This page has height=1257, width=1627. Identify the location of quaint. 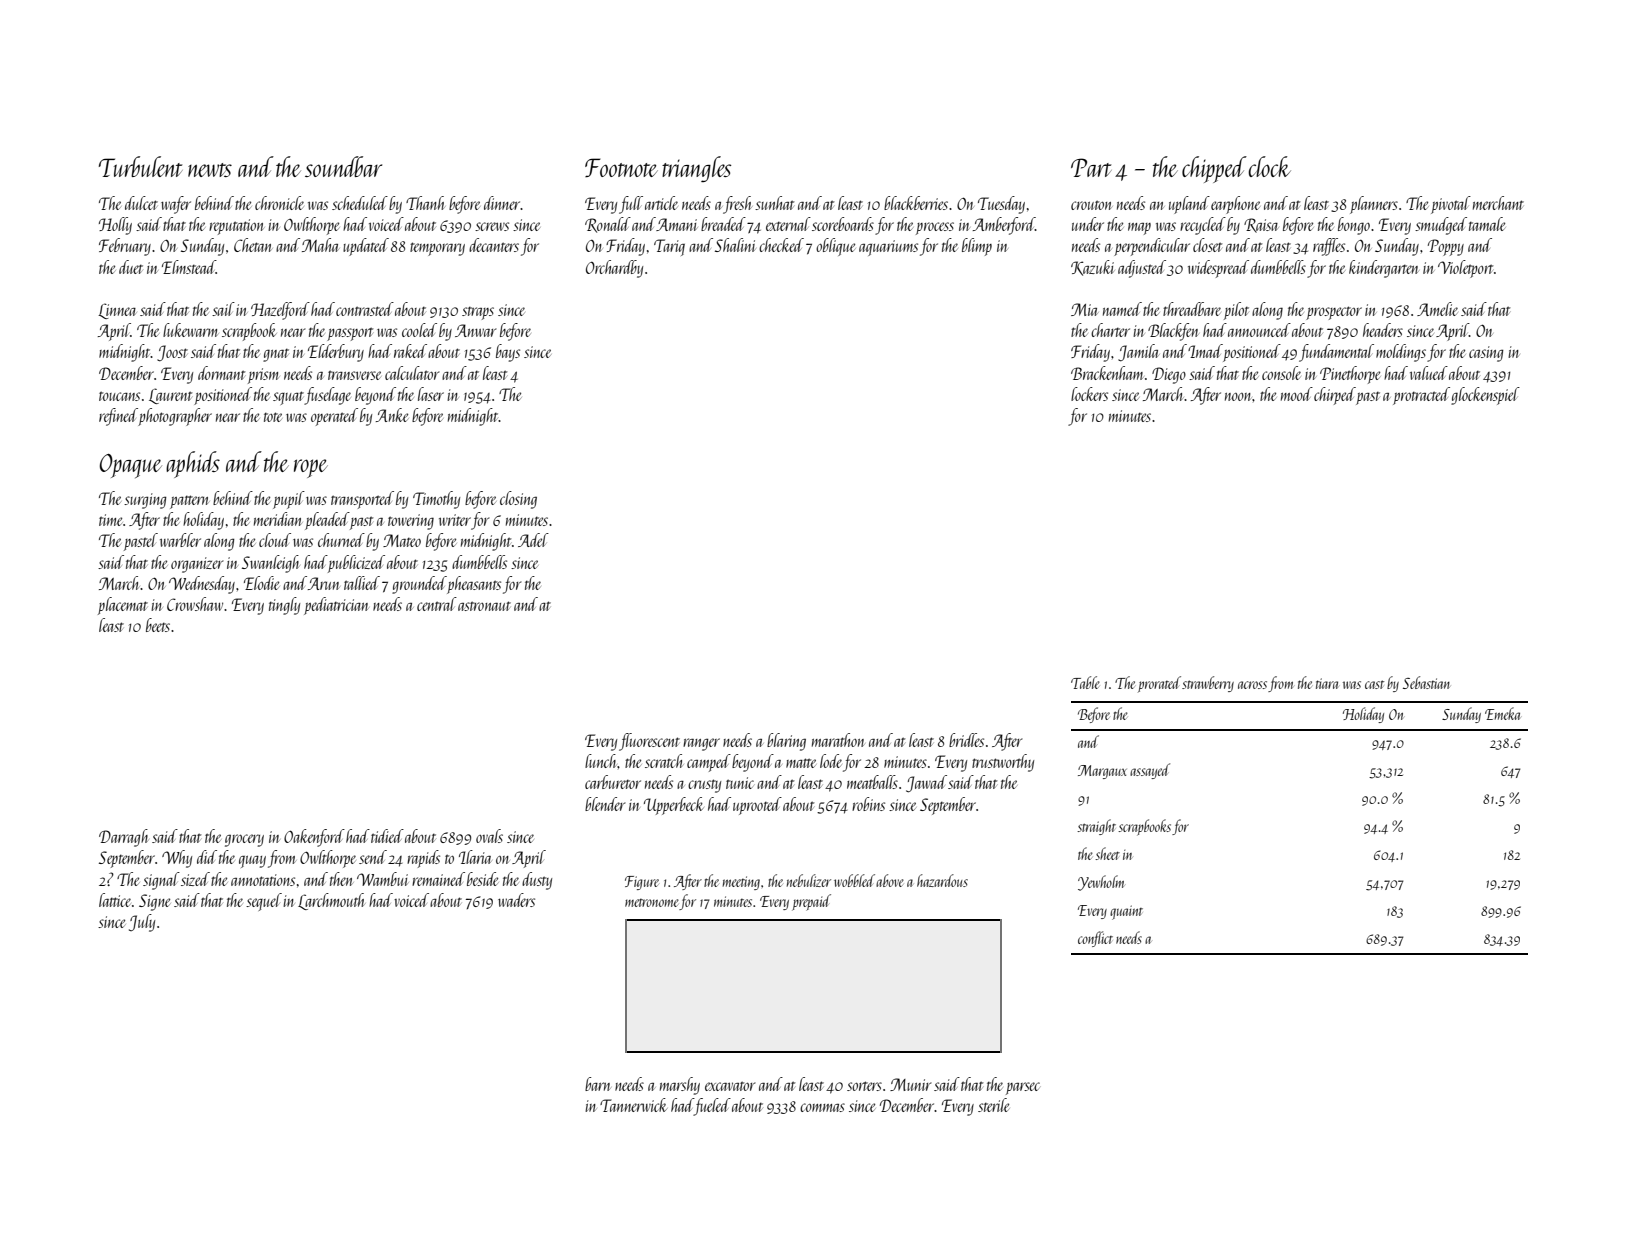
(1126, 912).
